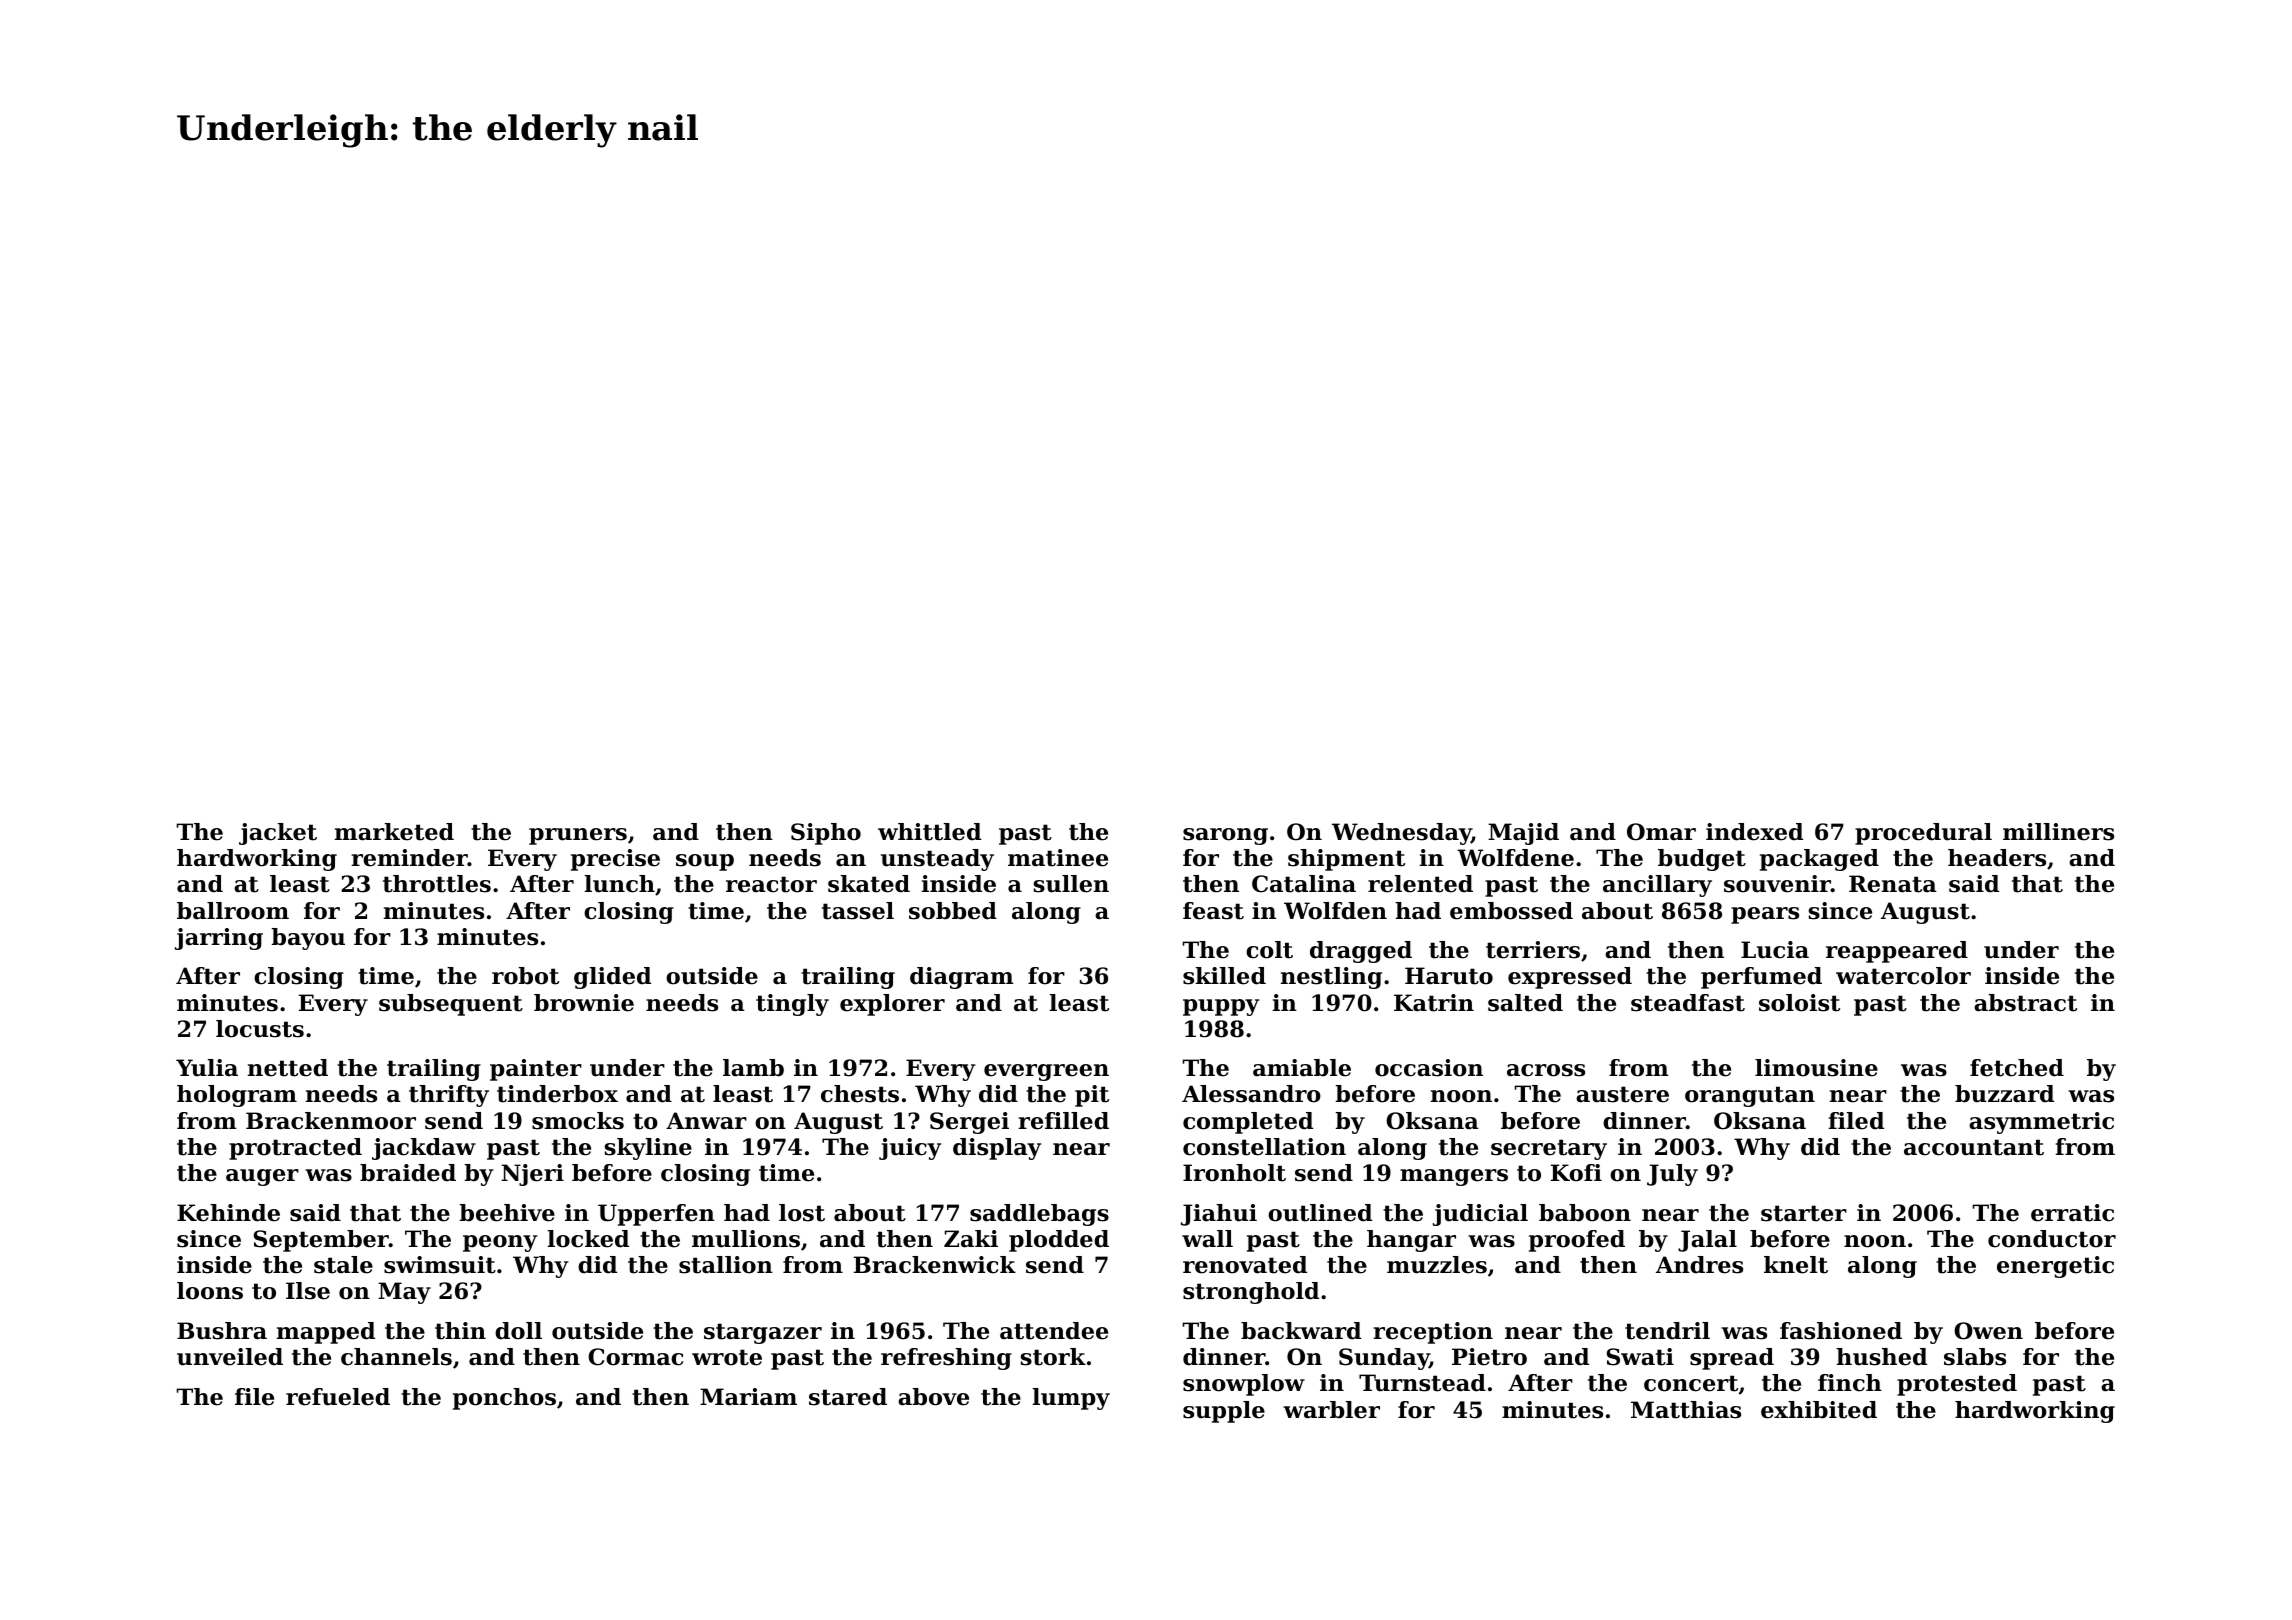 This page has width=2292, height=1620. I want to click on saddlebags, so click(1039, 1215).
